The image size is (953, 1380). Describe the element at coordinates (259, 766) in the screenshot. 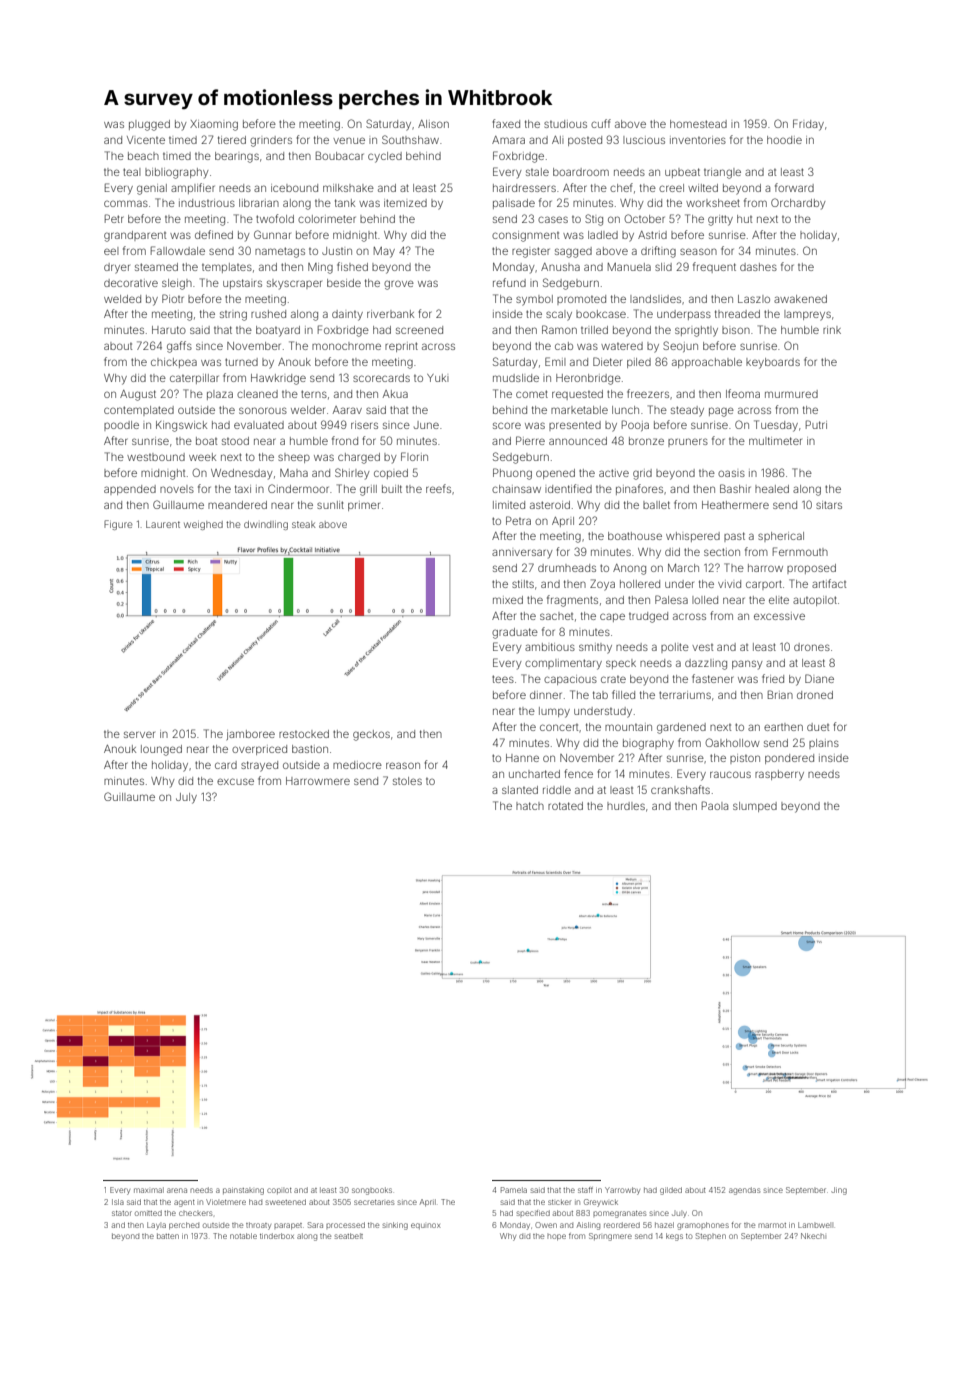

I see `strayed` at that location.
